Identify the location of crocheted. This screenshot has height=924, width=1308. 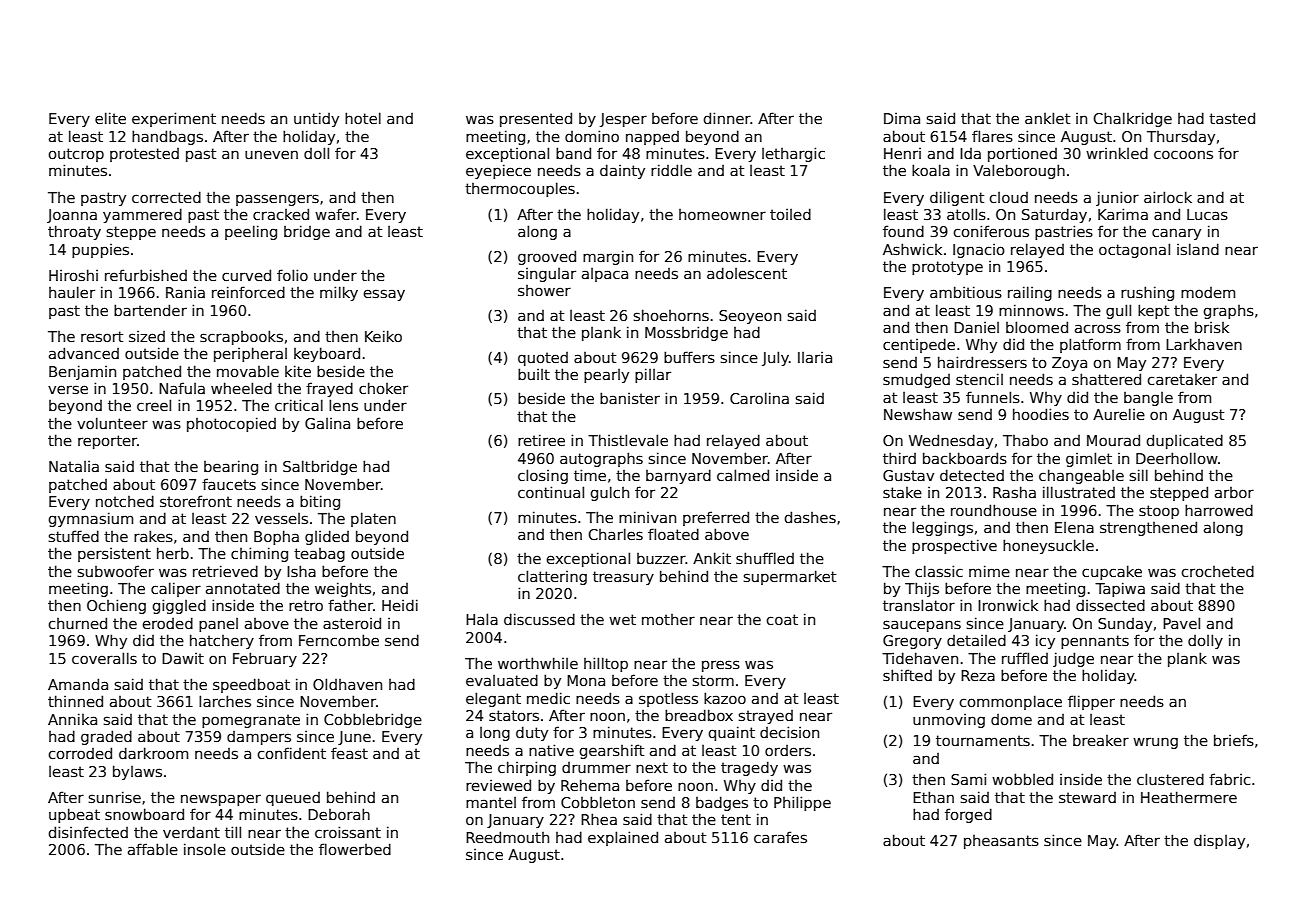
(1217, 571).
